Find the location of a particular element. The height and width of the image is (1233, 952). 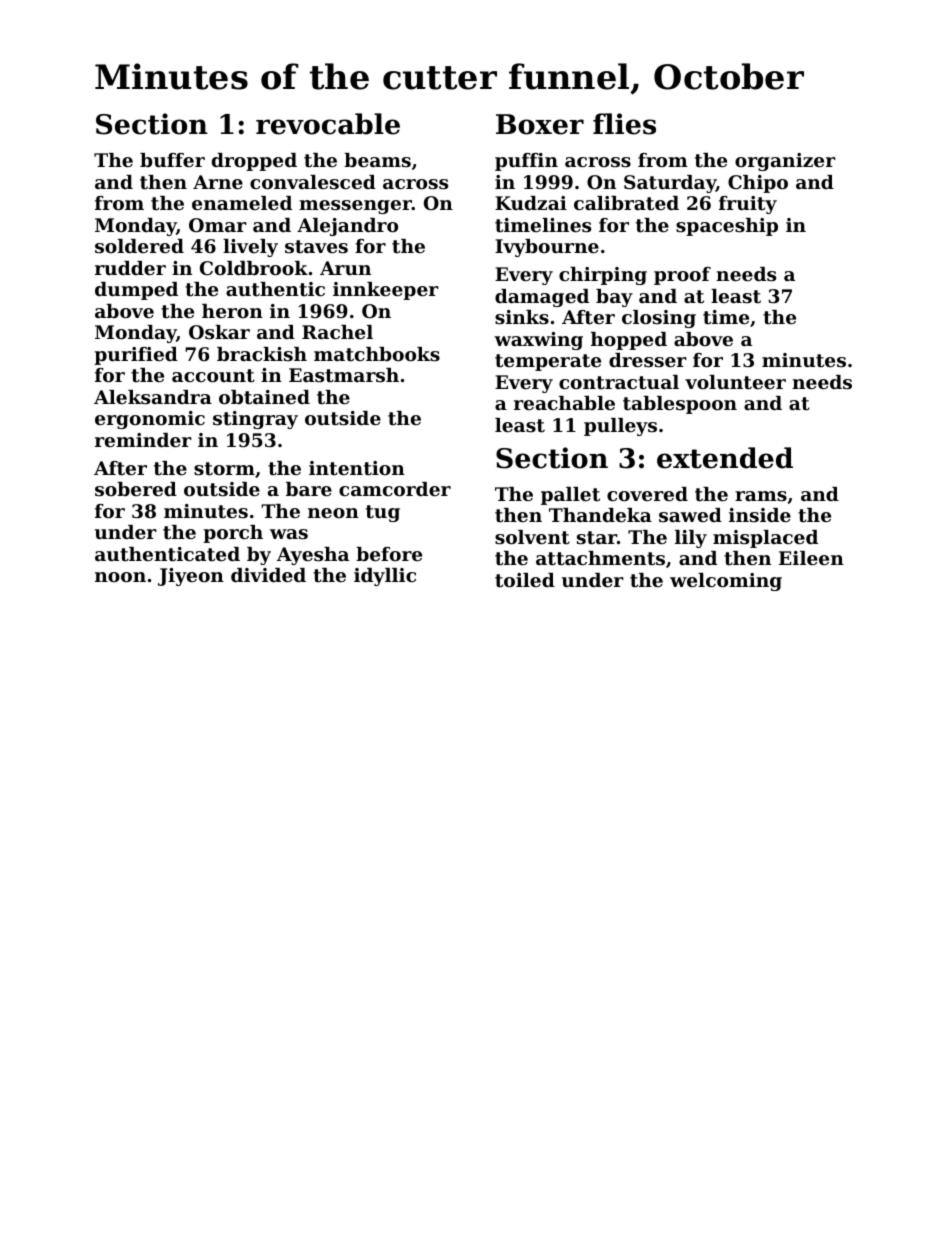

Omar is located at coordinates (218, 225).
